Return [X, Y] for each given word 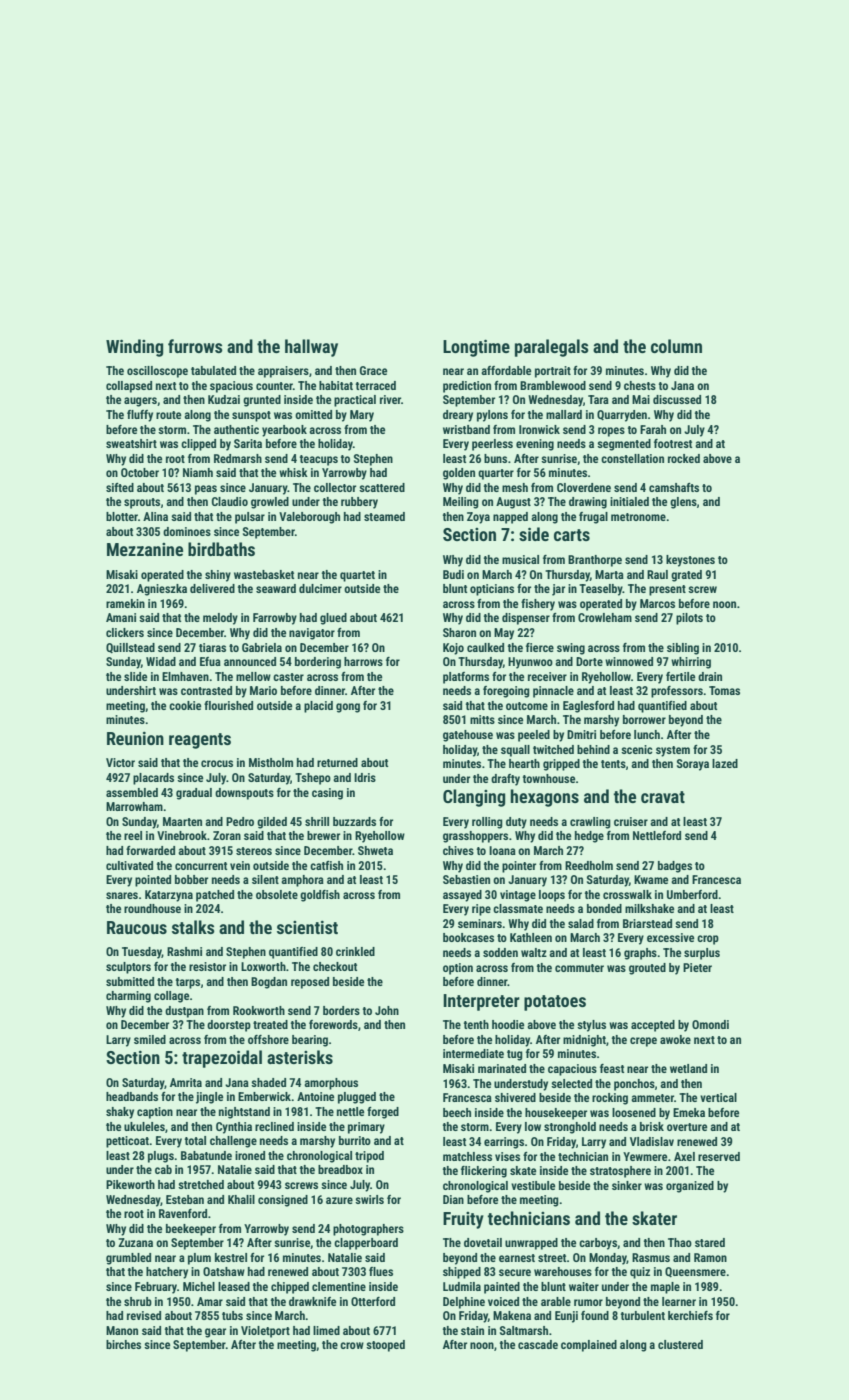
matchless [467, 1156]
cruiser [631, 821]
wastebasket [264, 574]
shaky [120, 1113]
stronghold [570, 1128]
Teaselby [601, 590]
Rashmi [184, 951]
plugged [357, 1098]
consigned [283, 1201]
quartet [357, 576]
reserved [719, 1156]
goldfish [320, 896]
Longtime [476, 348]
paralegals [552, 348]
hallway [311, 348]
